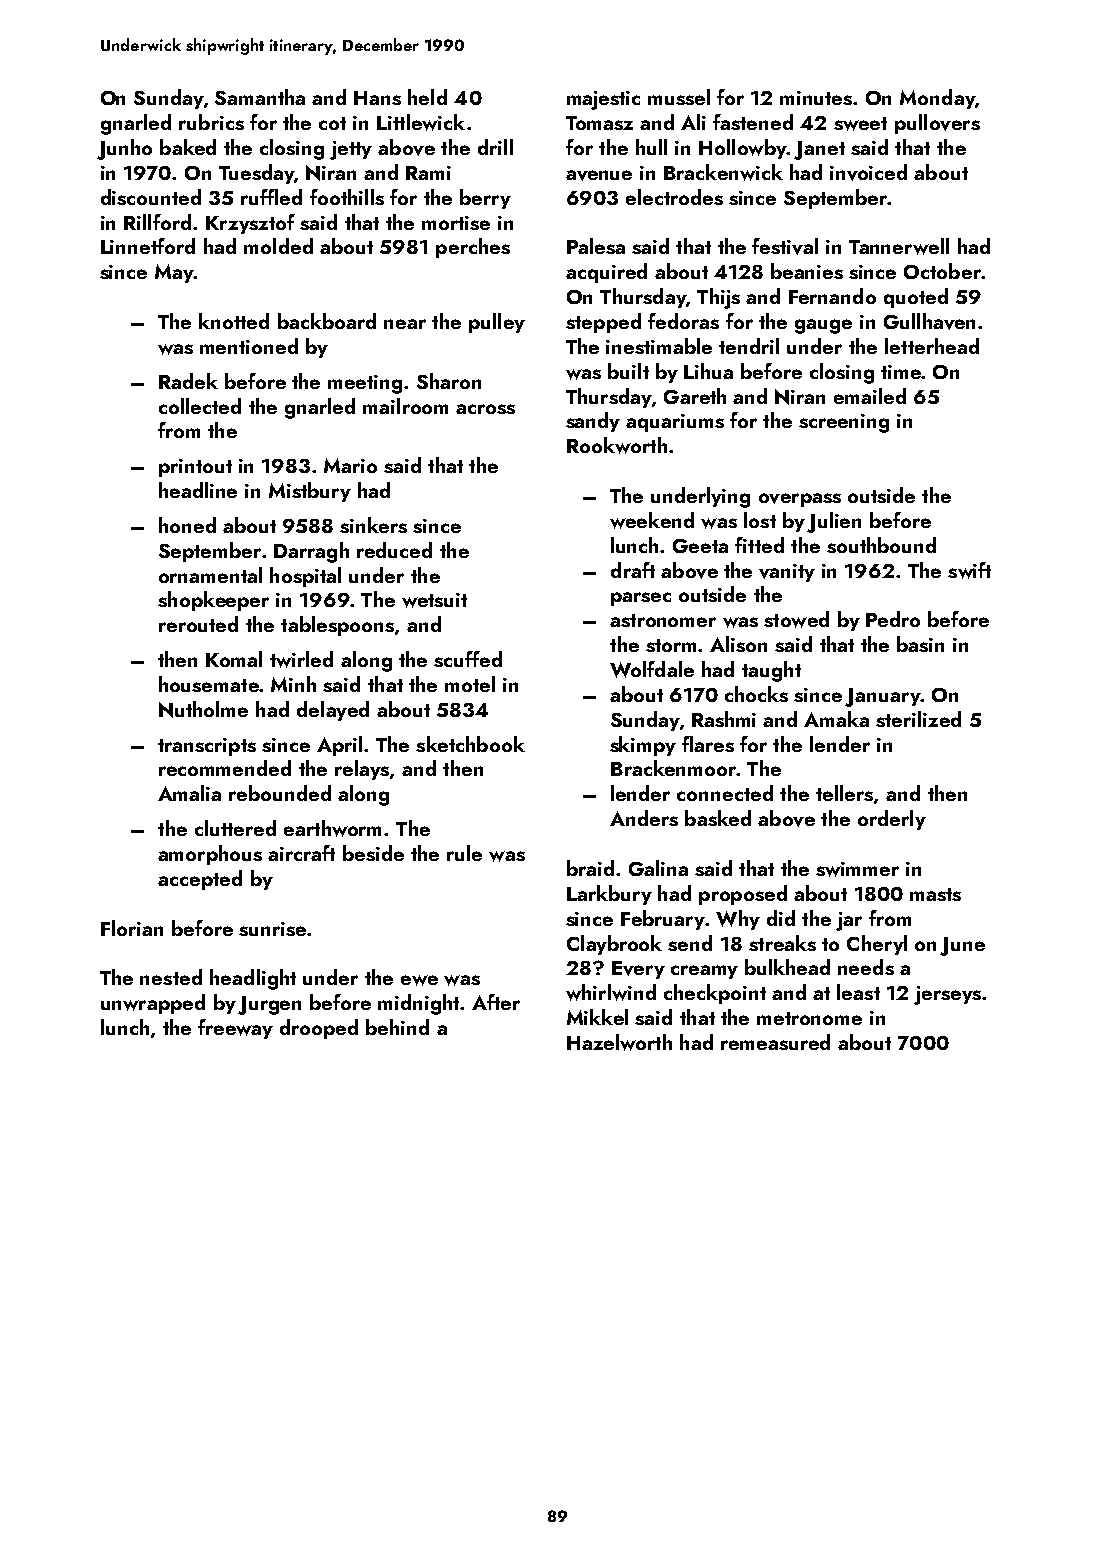  What do you see at coordinates (198, 490) in the image?
I see `headline` at bounding box center [198, 490].
